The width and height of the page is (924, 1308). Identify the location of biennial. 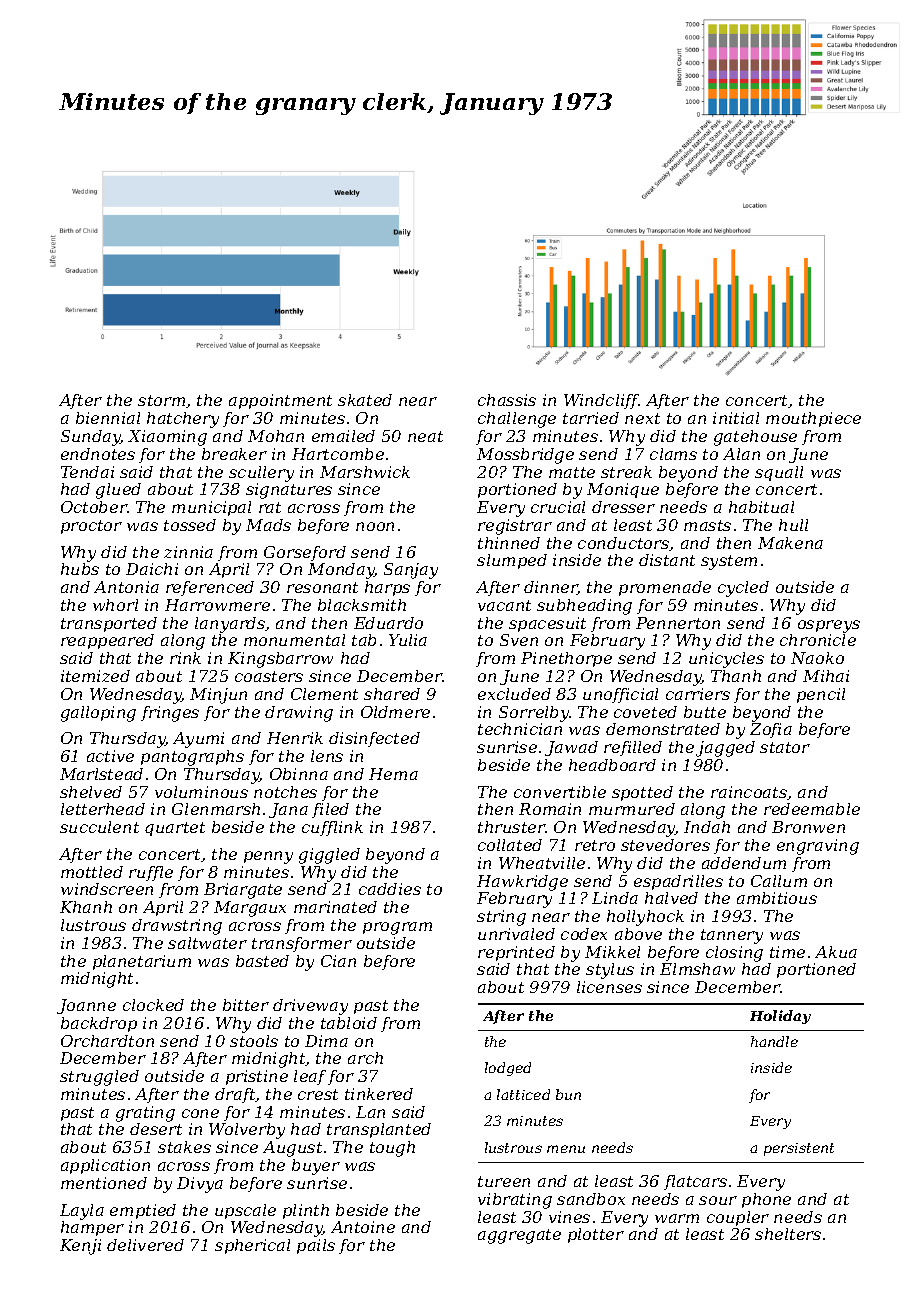
(108, 418).
